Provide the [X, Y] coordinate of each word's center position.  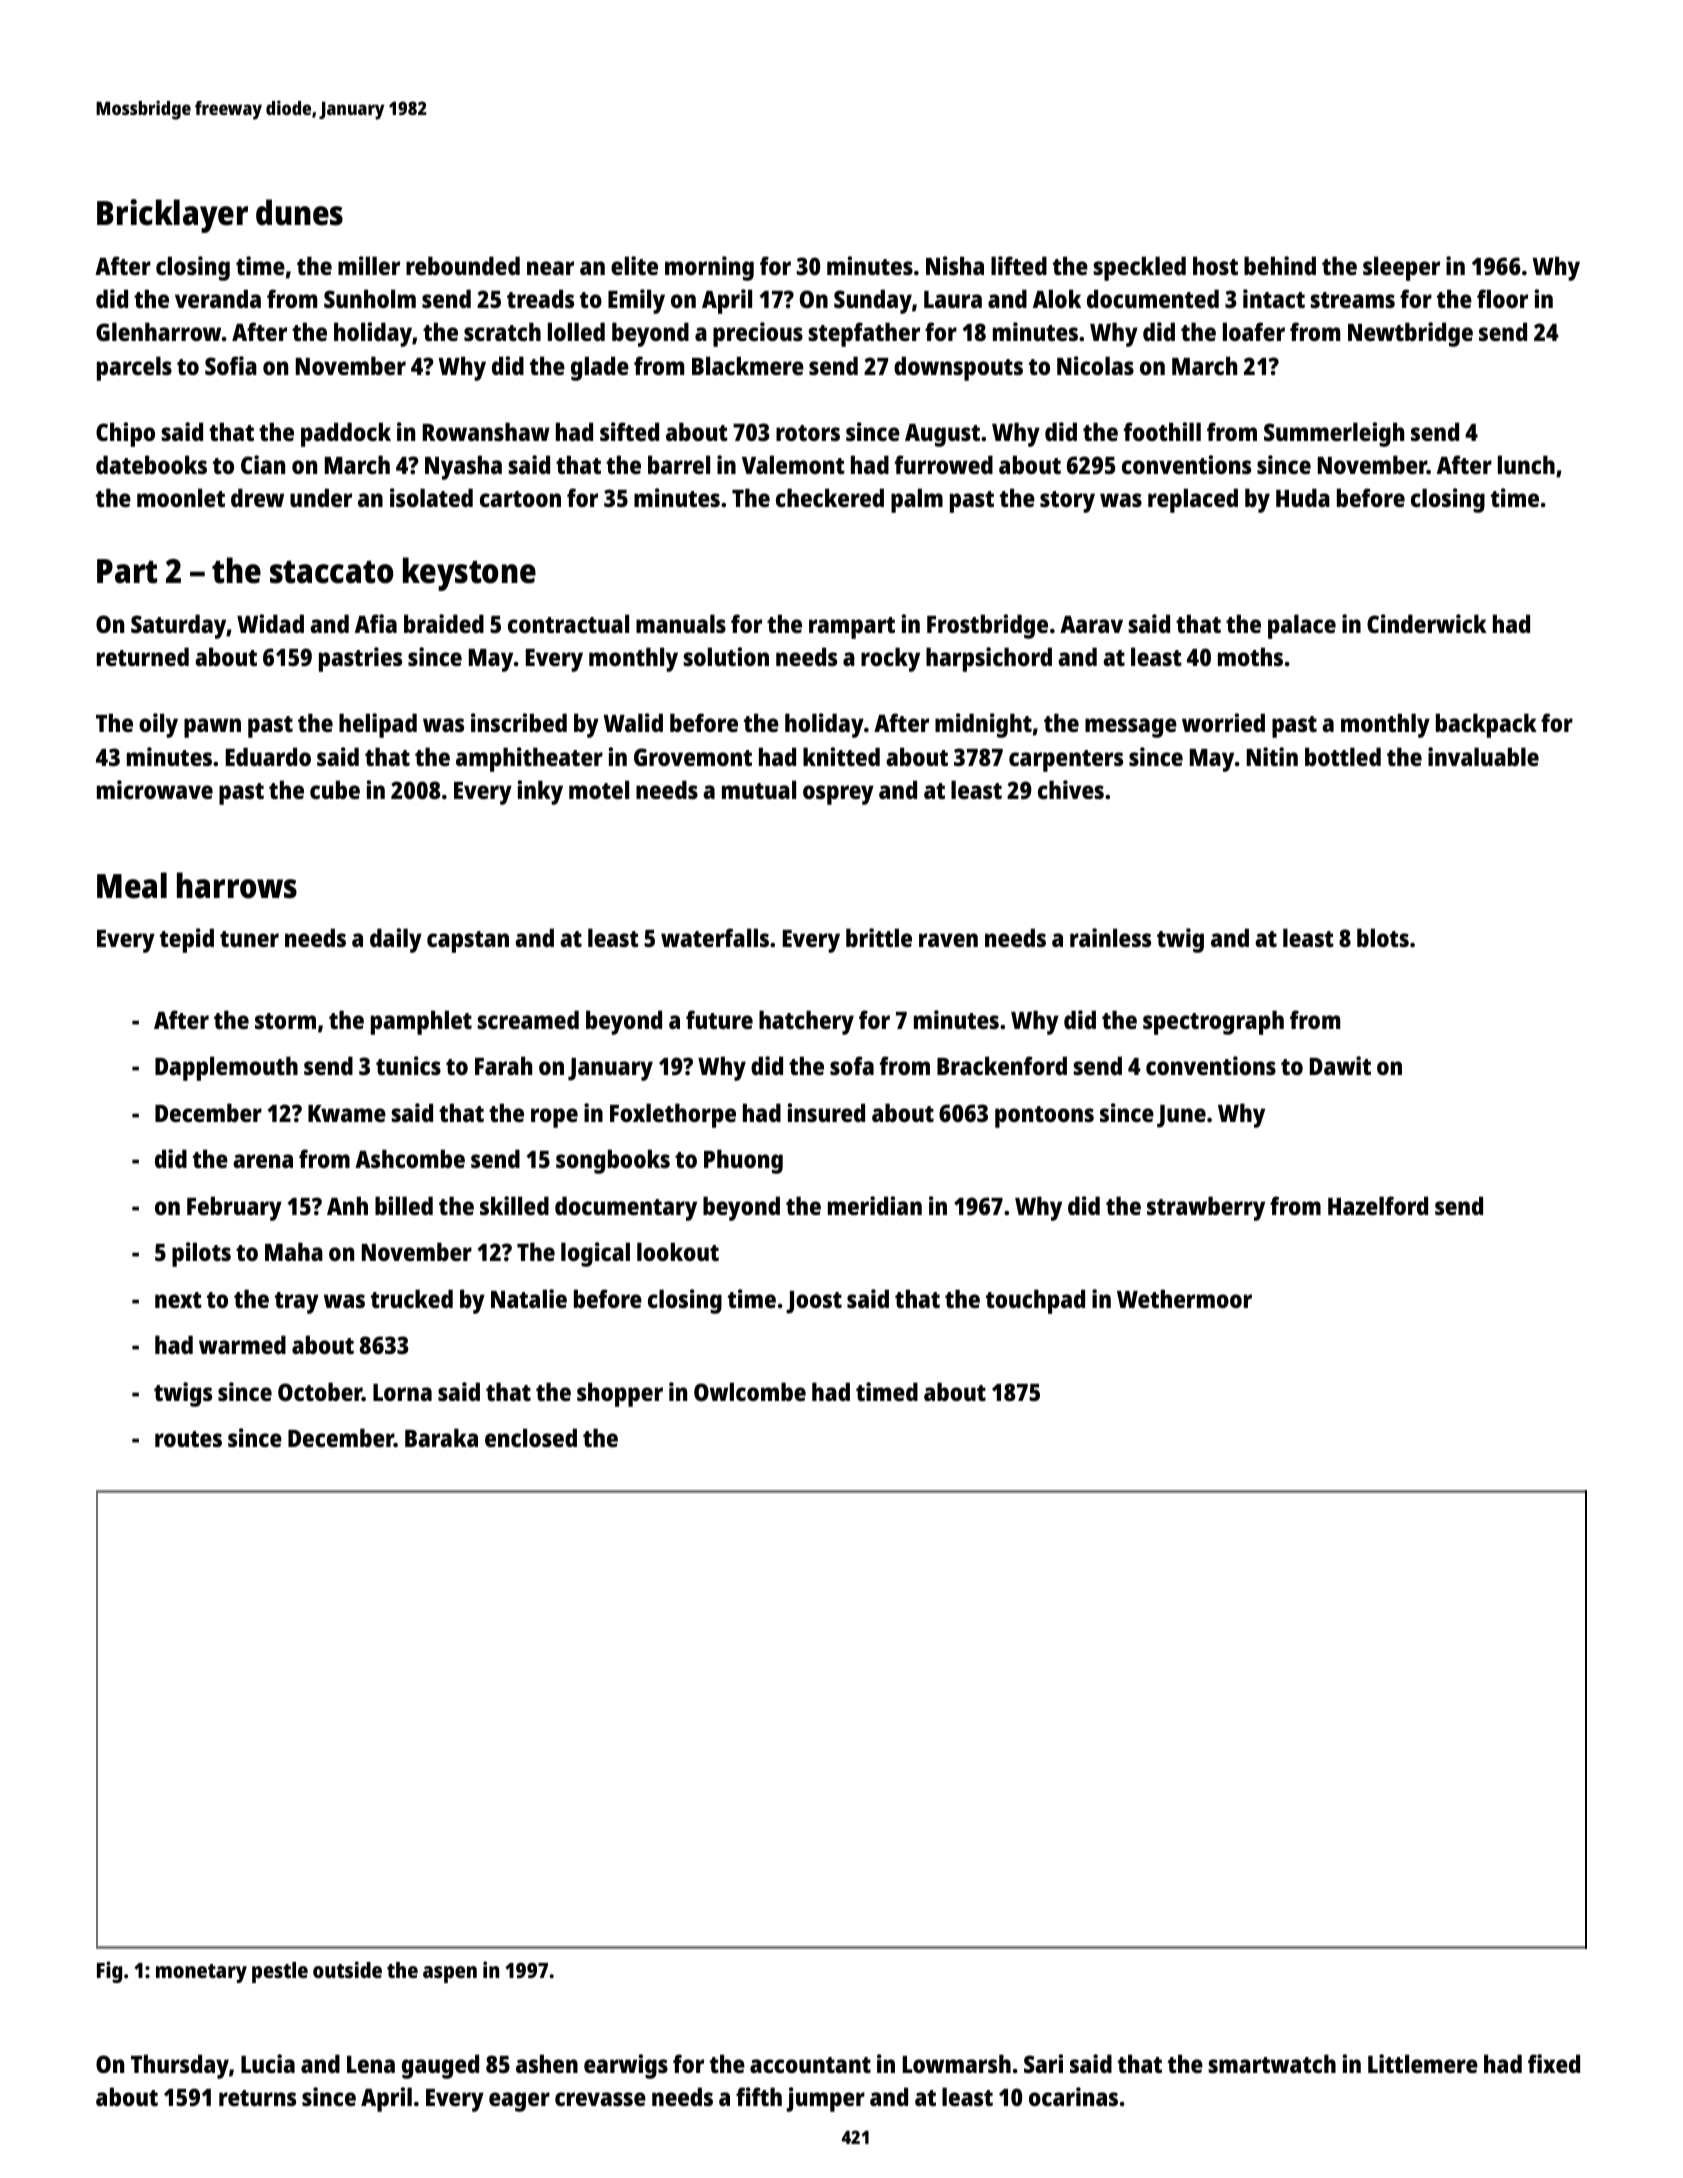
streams [1352, 300]
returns [257, 2098]
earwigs [626, 2066]
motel [599, 789]
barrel [679, 464]
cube [335, 789]
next [178, 1300]
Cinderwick [1427, 623]
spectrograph [1213, 1022]
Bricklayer [172, 216]
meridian [875, 1205]
